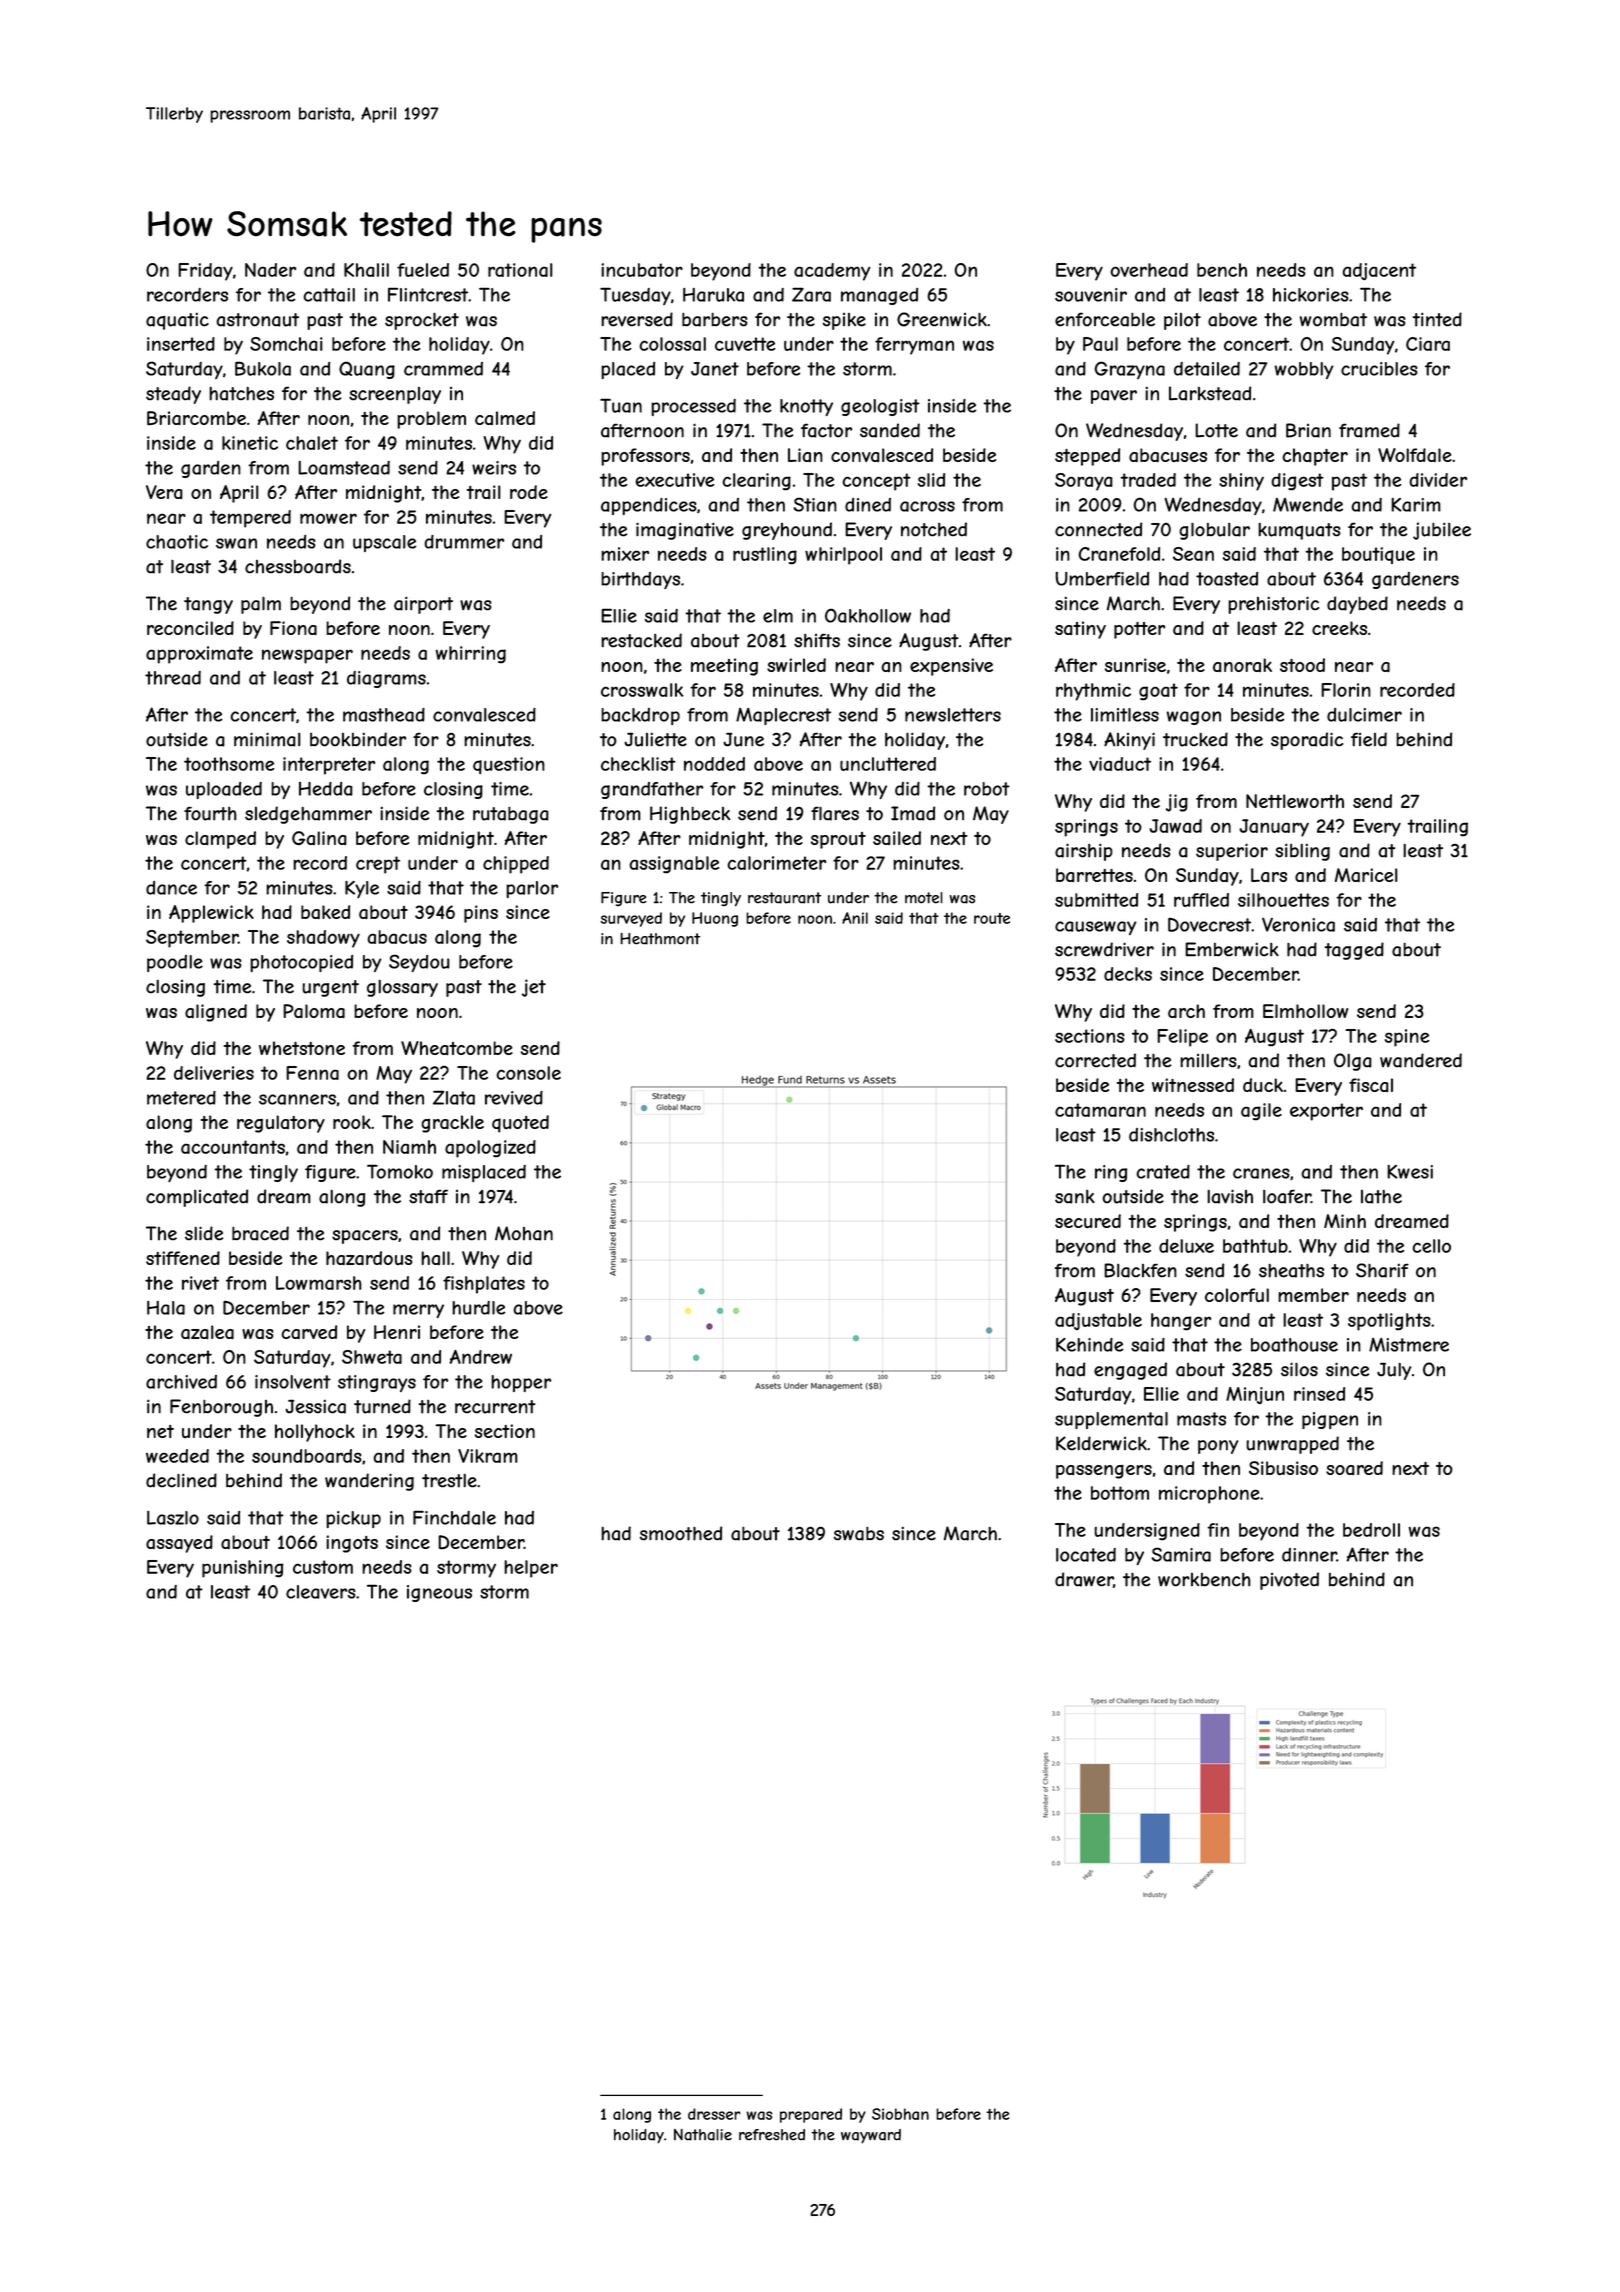 The image size is (1620, 2292). What do you see at coordinates (1084, 1580) in the document?
I see `drawer` at bounding box center [1084, 1580].
